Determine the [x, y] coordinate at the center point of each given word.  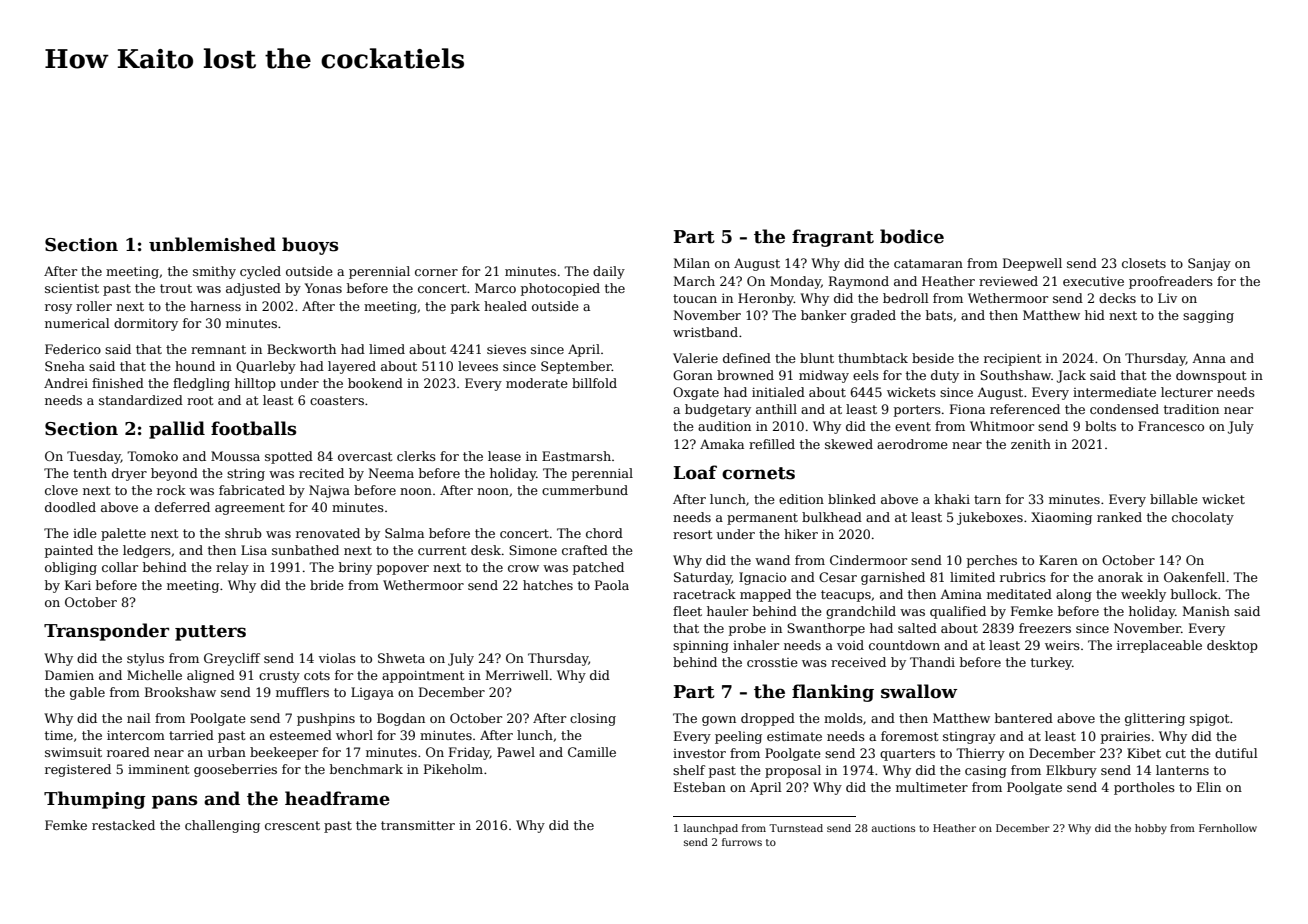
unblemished [212, 244]
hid [1095, 315]
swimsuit [73, 752]
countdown [904, 645]
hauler [727, 611]
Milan [692, 263]
